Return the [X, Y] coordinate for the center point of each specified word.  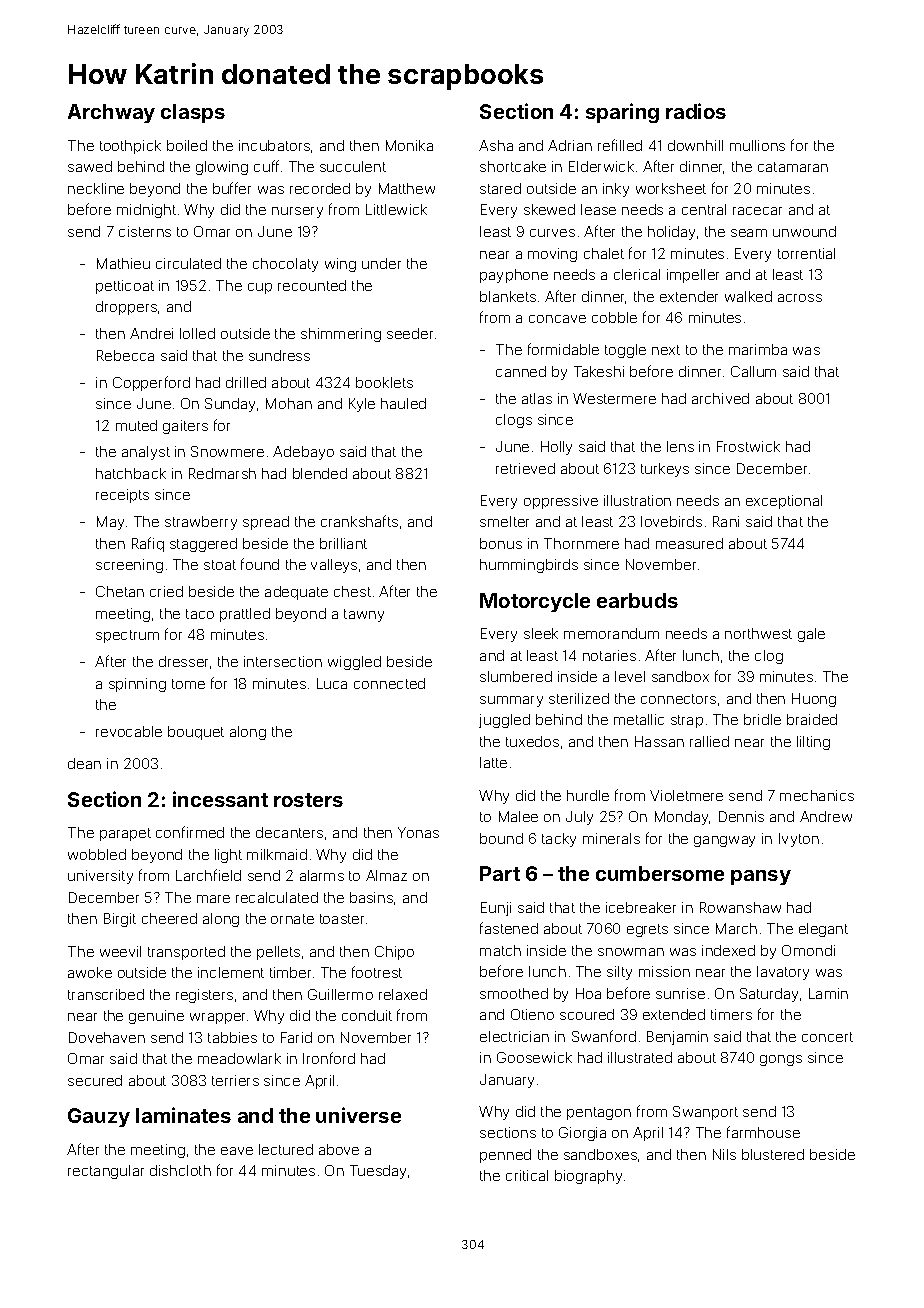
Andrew [826, 816]
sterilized [579, 698]
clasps [193, 113]
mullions [757, 145]
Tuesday [378, 1172]
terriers [235, 1080]
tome [188, 684]
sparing [622, 113]
